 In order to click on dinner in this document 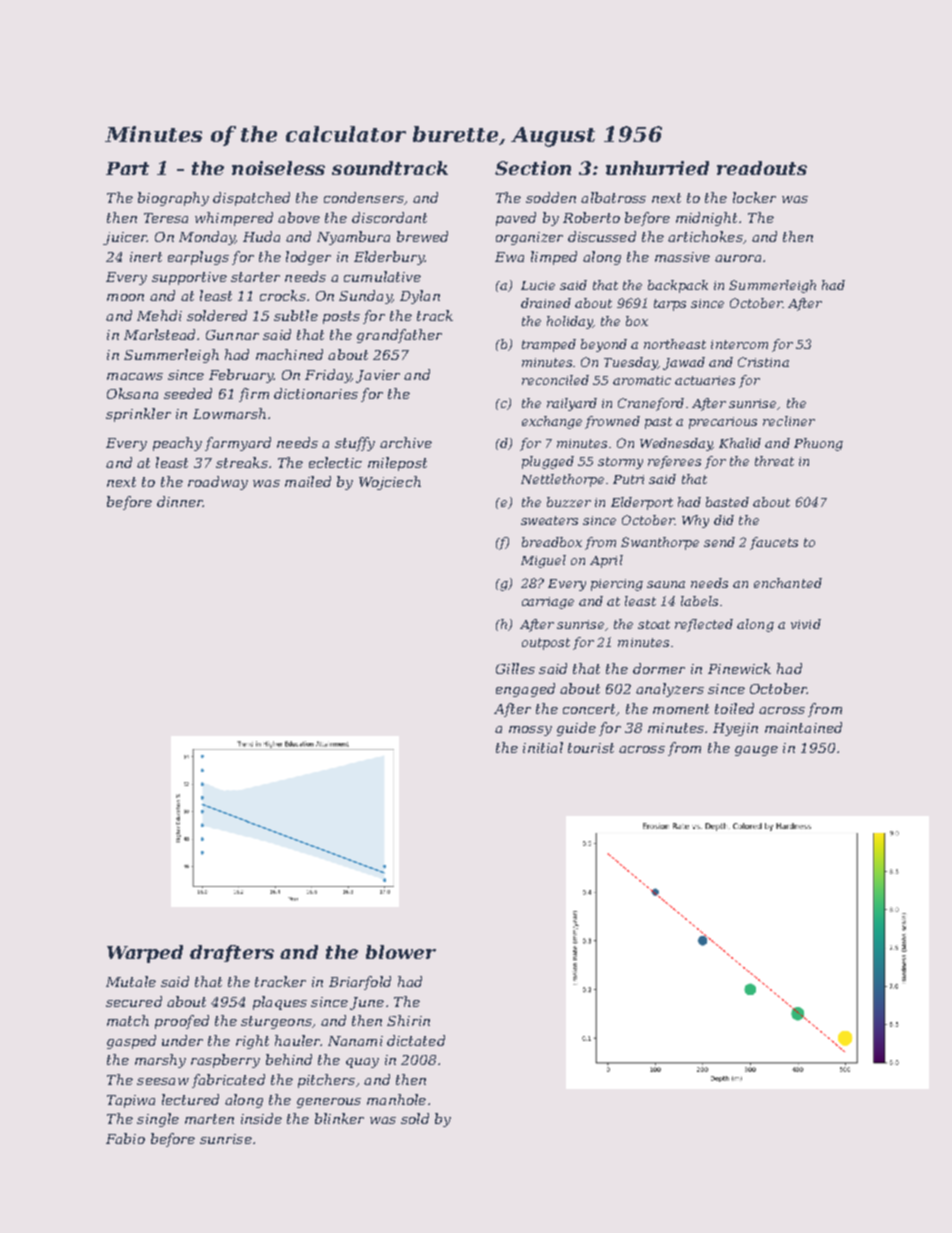, I will do `click(180, 501)`.
